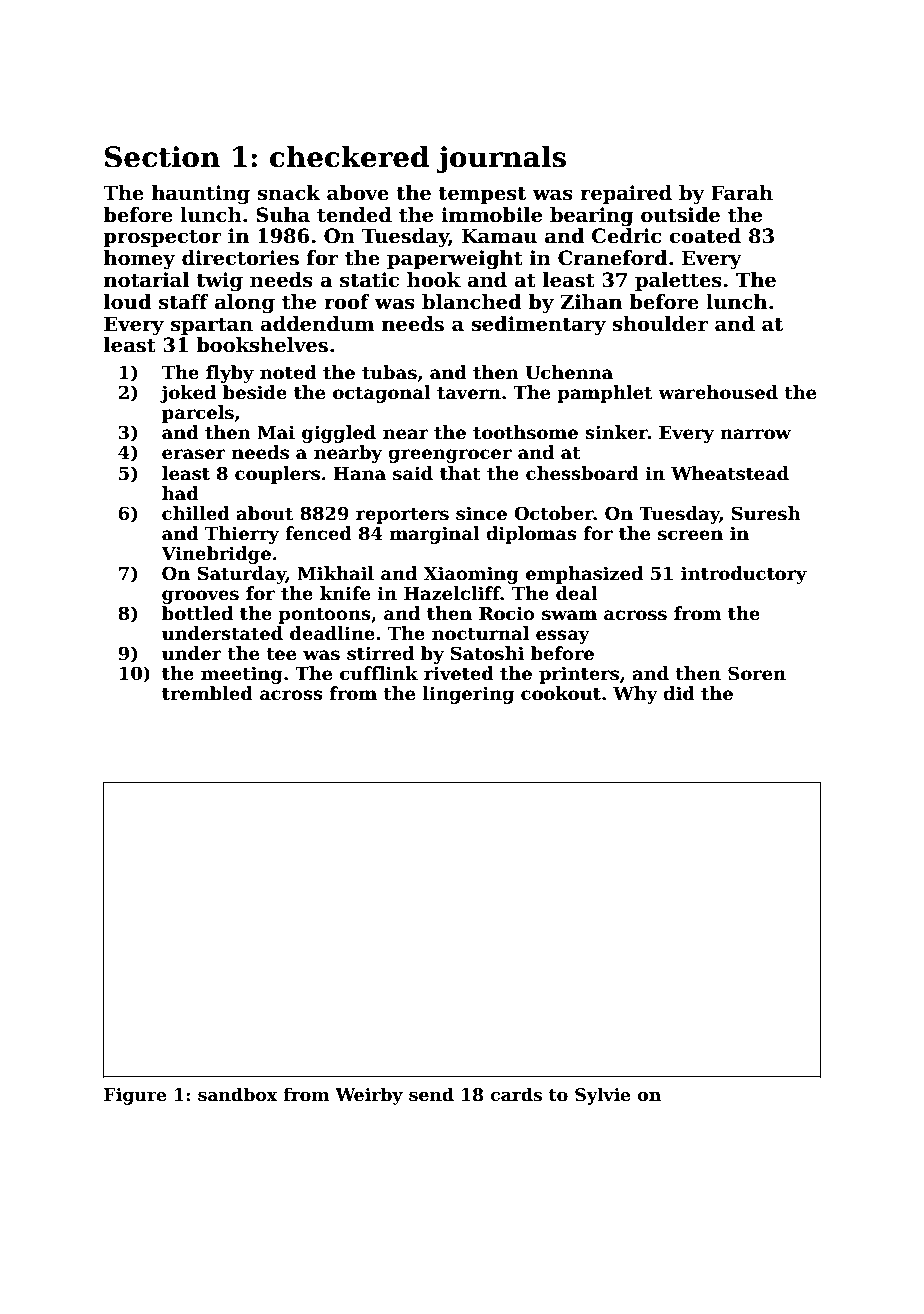 This screenshot has width=924, height=1314. I want to click on checkered, so click(349, 156).
